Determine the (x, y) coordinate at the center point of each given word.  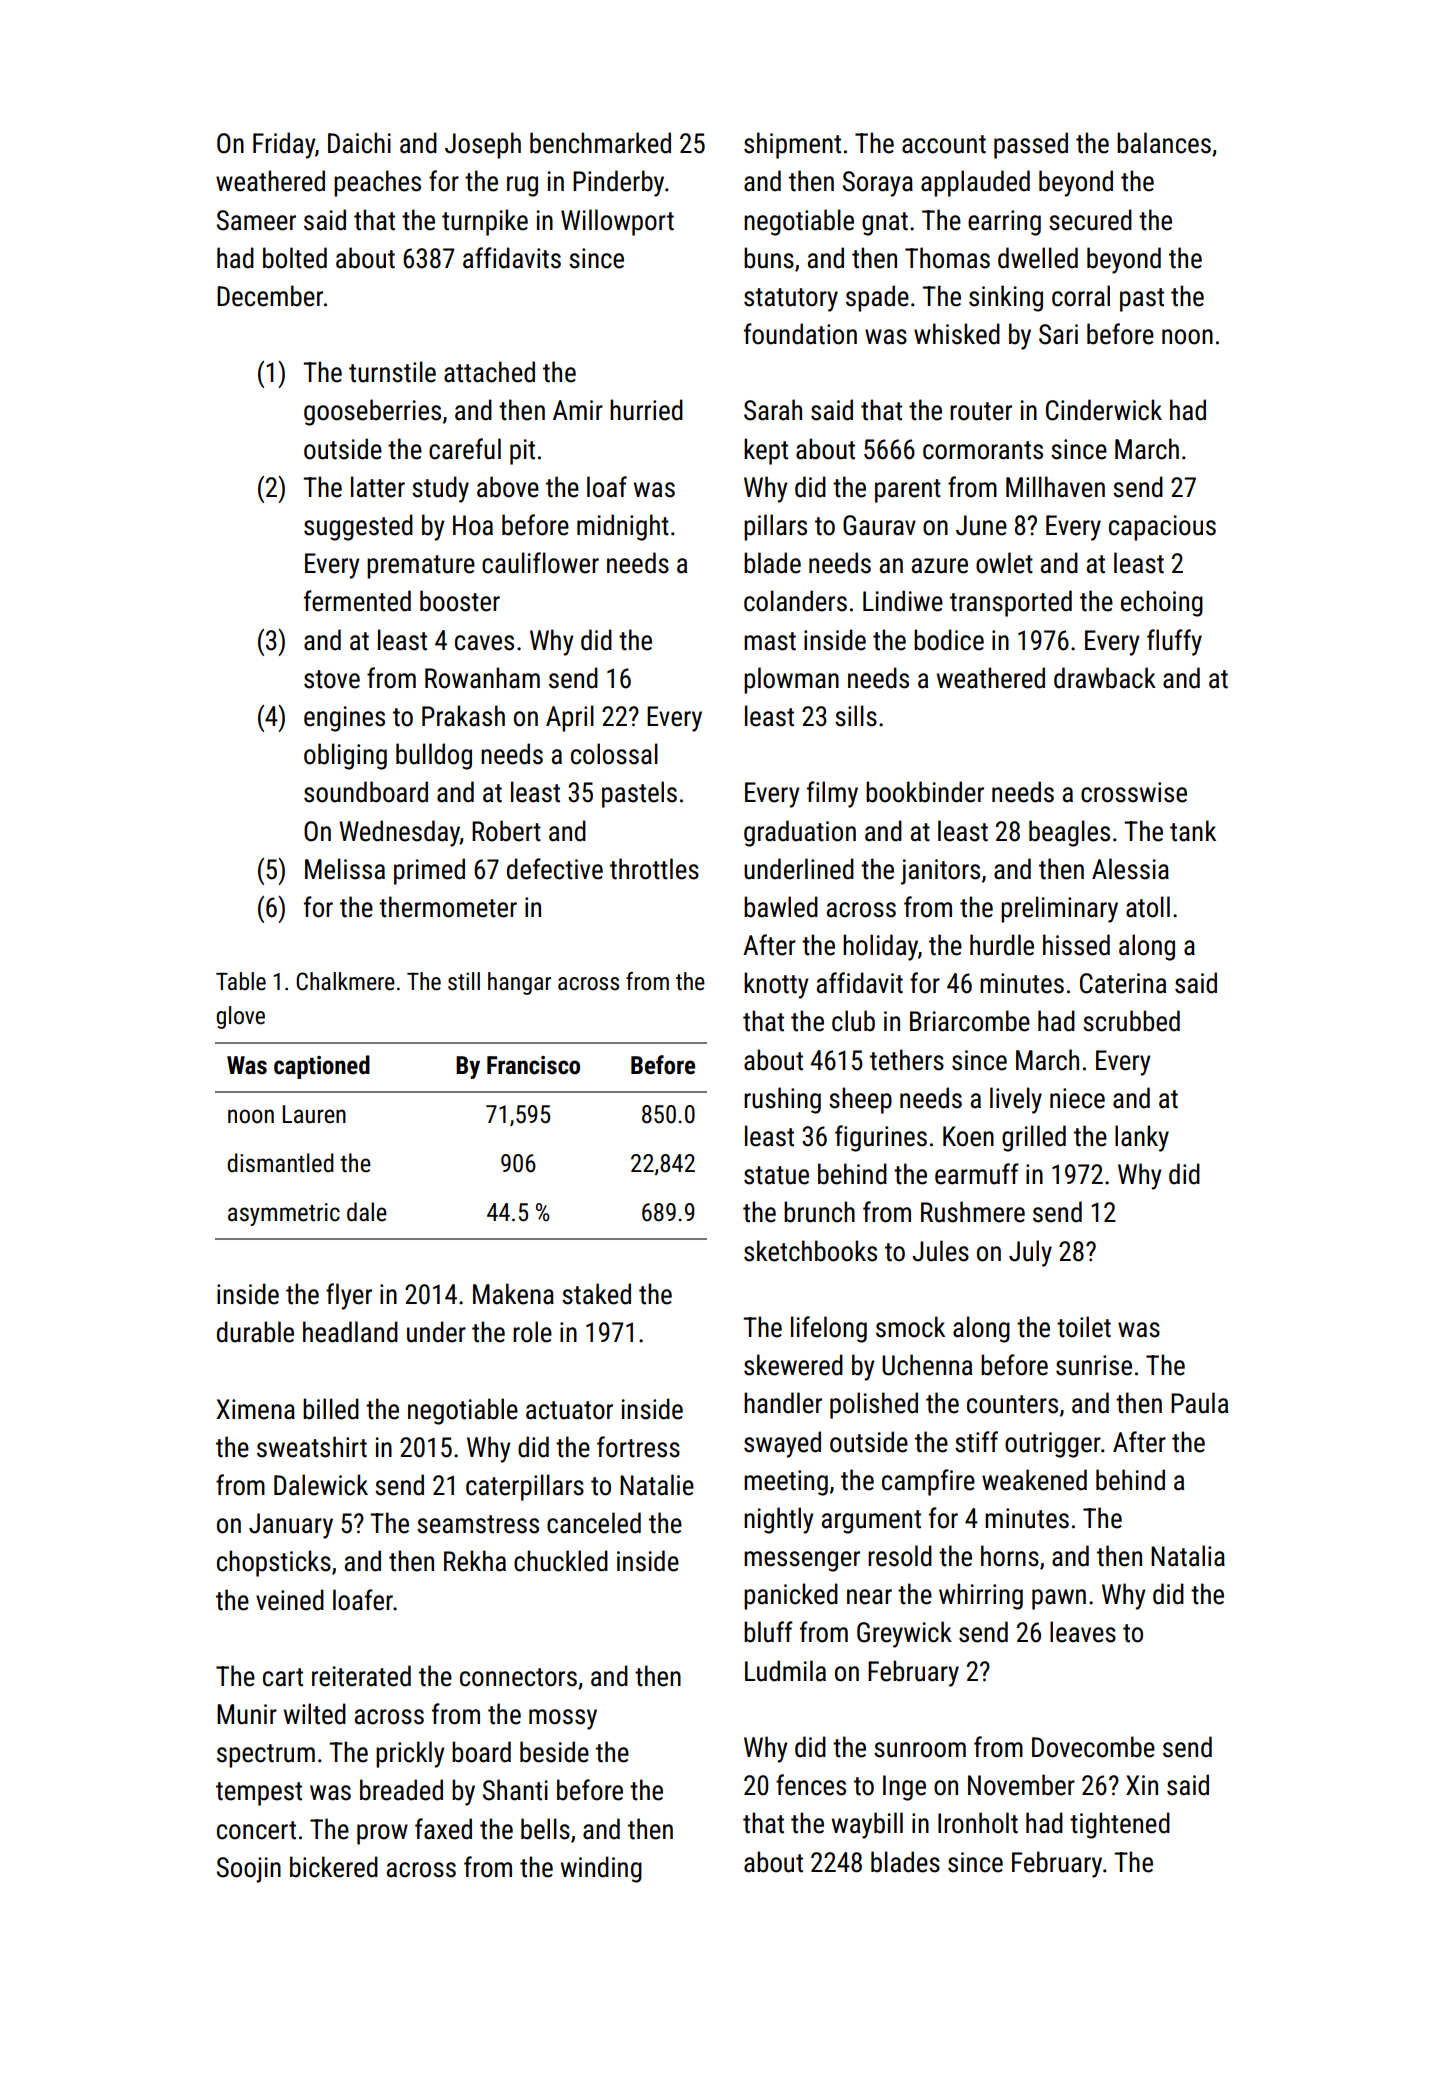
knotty (776, 985)
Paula (1199, 1403)
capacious (1162, 528)
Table (241, 981)
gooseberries (372, 412)
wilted (315, 1714)
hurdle (1002, 945)
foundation (800, 334)
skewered (793, 1365)
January (291, 1526)
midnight (623, 527)
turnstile (392, 372)
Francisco (533, 1065)
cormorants (983, 450)
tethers (907, 1060)
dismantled (280, 1163)
